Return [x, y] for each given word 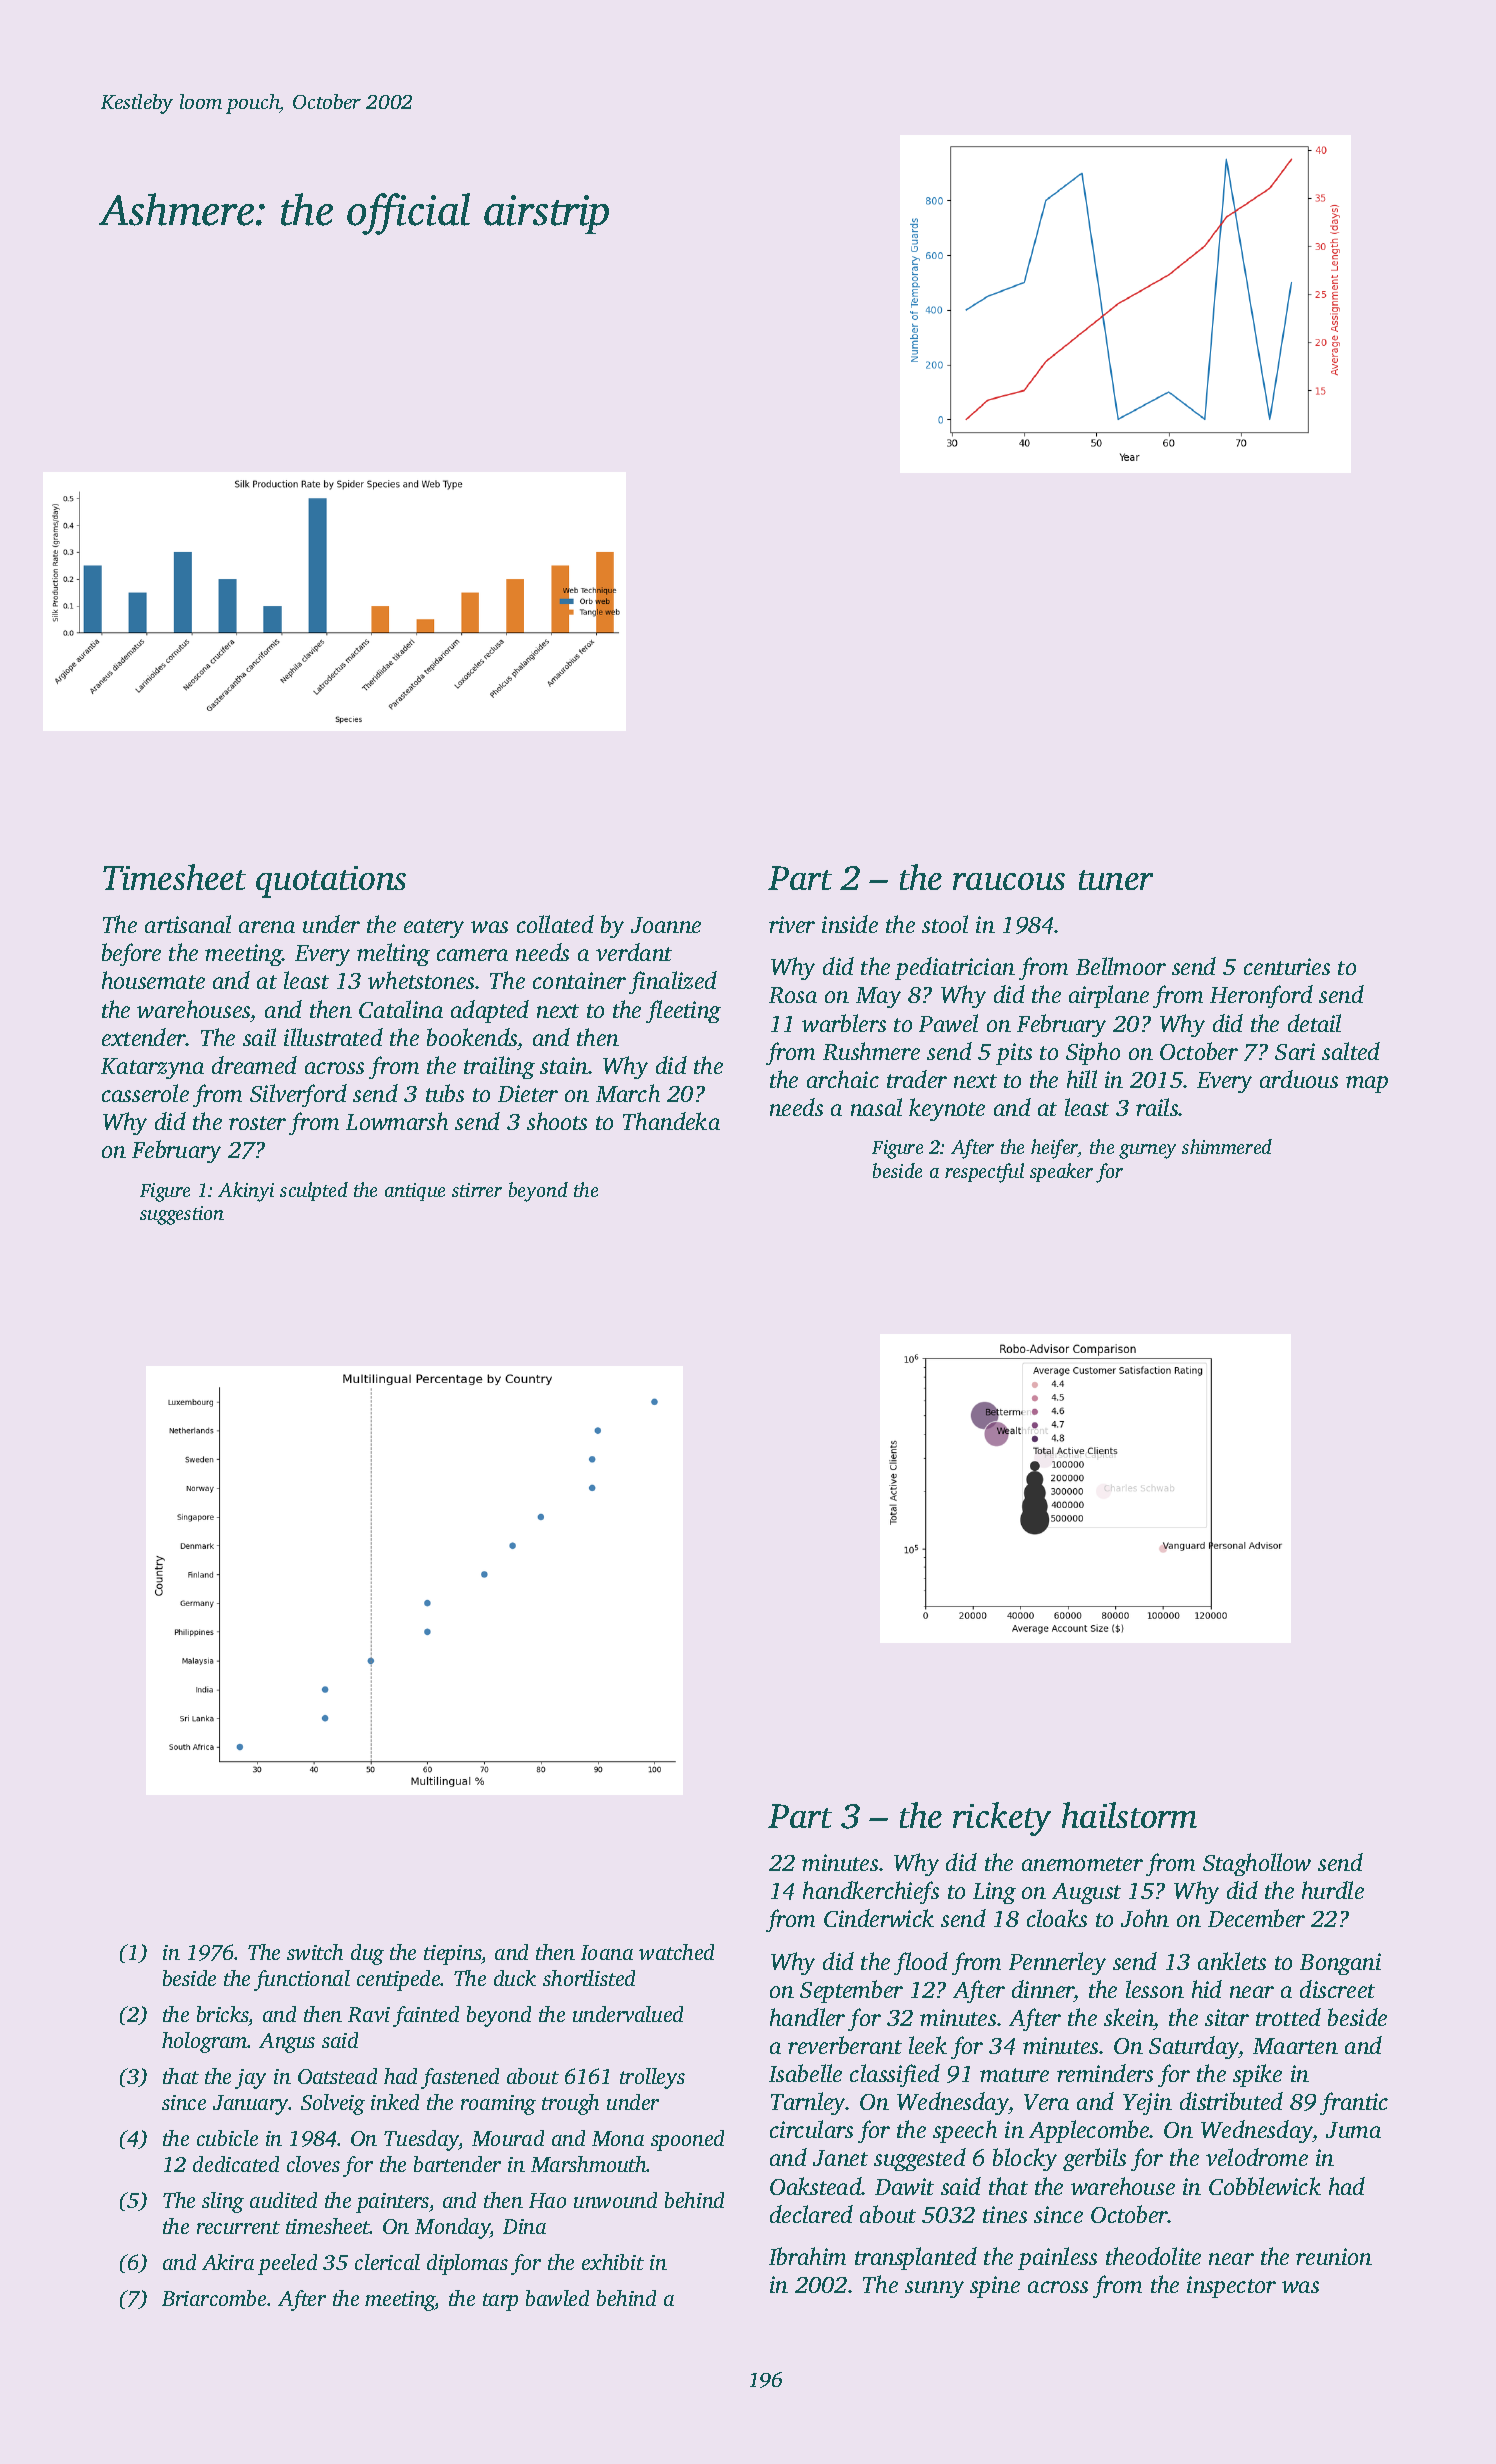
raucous [1009, 881]
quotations [331, 882]
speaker [1061, 1172]
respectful [984, 1173]
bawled [557, 2298]
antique [415, 1192]
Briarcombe [214, 2298]
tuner [1116, 880]
